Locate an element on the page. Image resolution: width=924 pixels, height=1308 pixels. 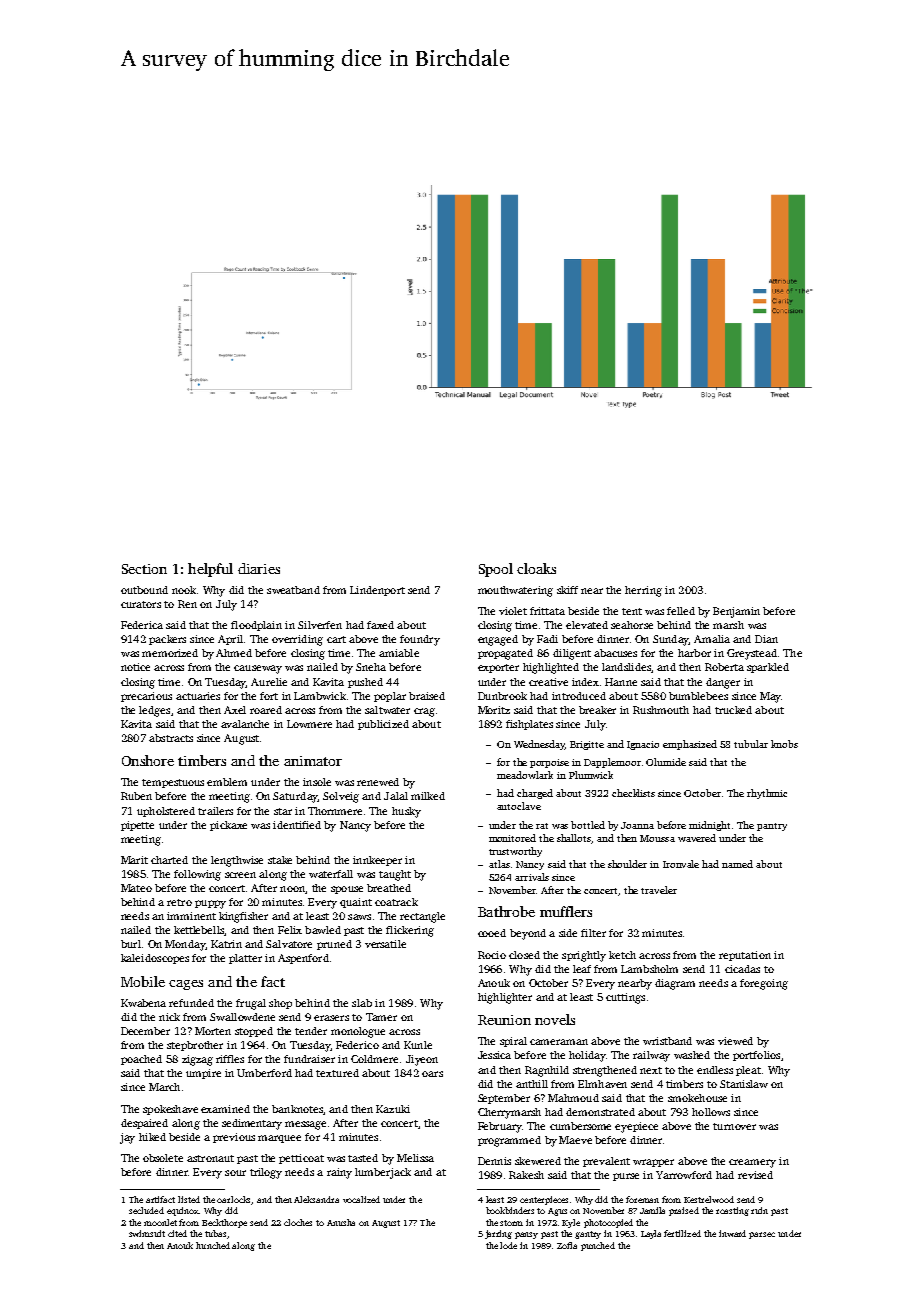
Marit is located at coordinates (134, 860).
